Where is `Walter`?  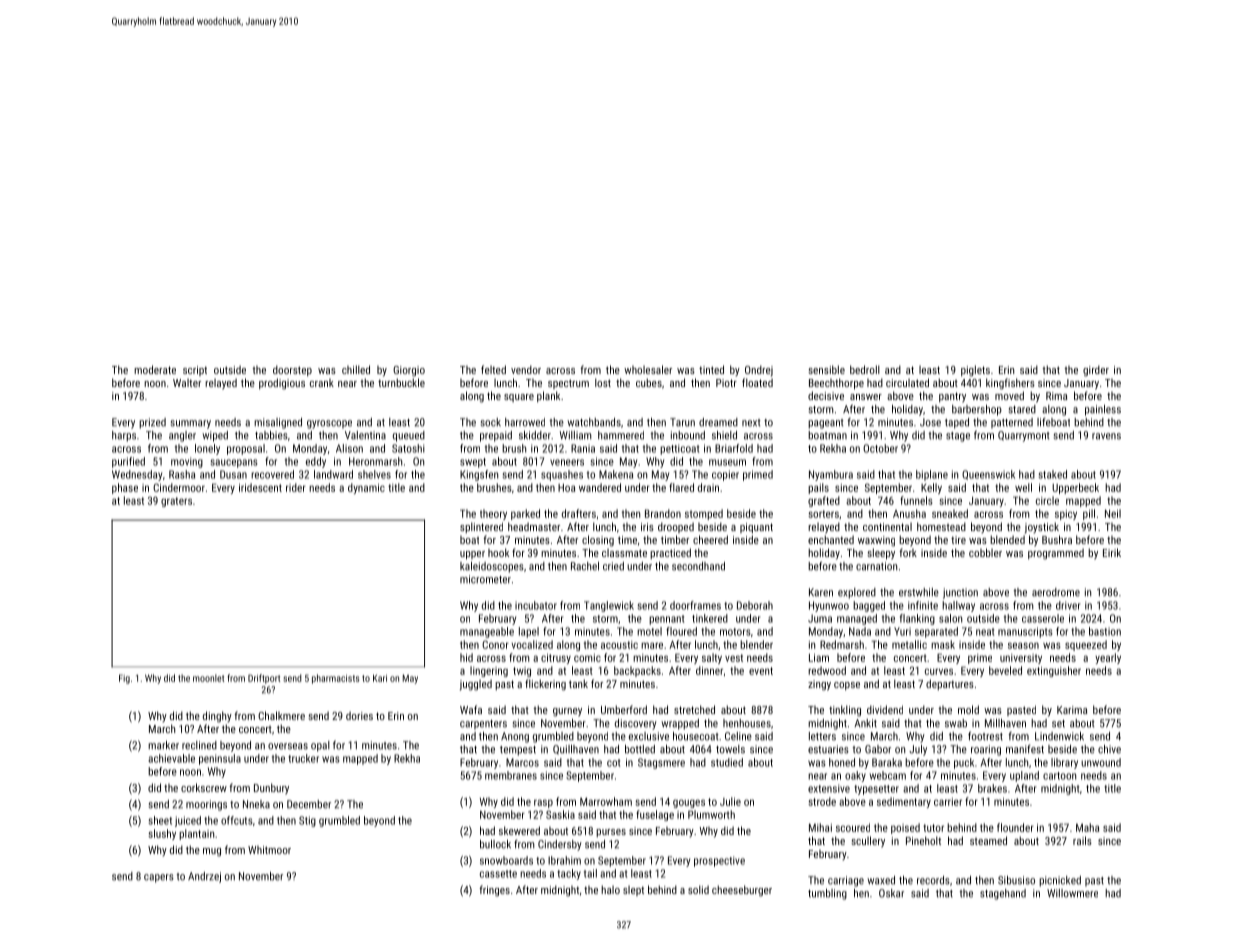
Walter is located at coordinates (187, 382).
